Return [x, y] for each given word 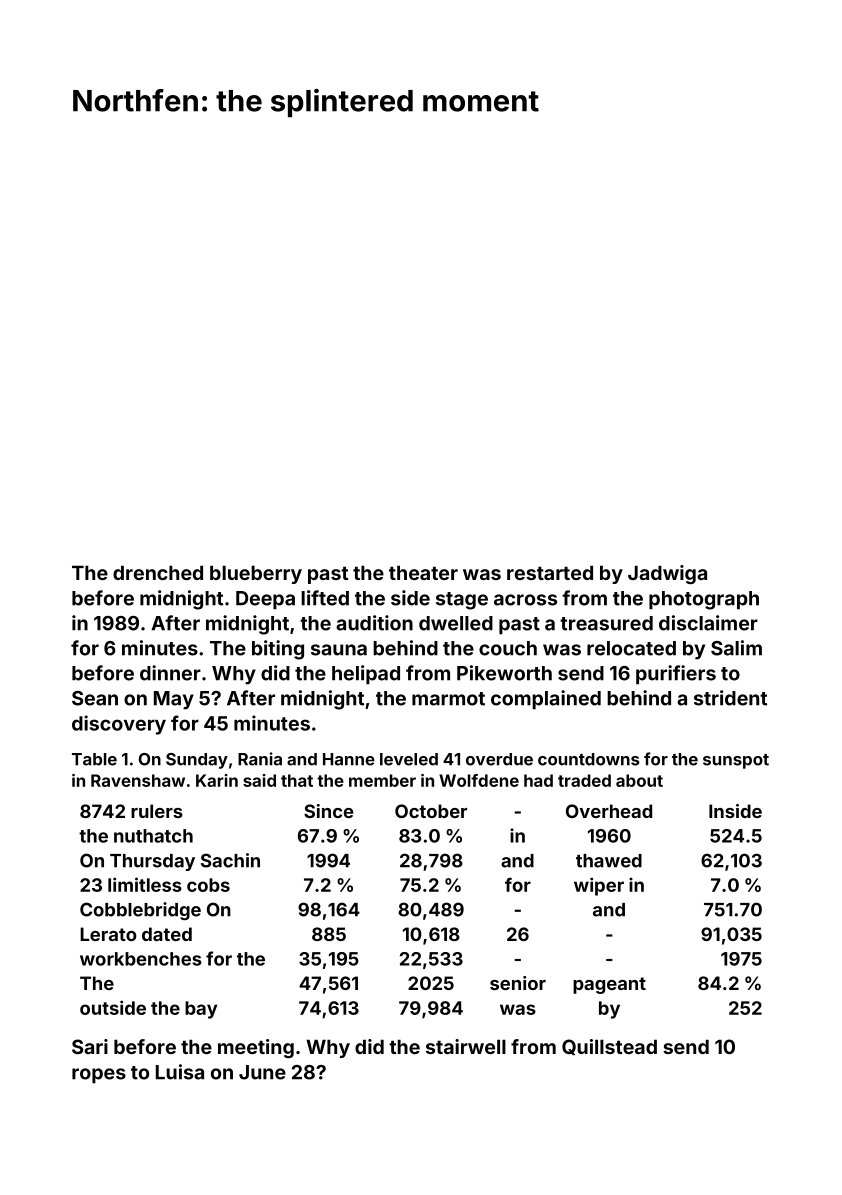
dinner [170, 673]
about [639, 780]
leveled [409, 759]
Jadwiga [667, 574]
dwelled [456, 623]
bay [201, 1010]
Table [94, 759]
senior [518, 983]
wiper [599, 886]
